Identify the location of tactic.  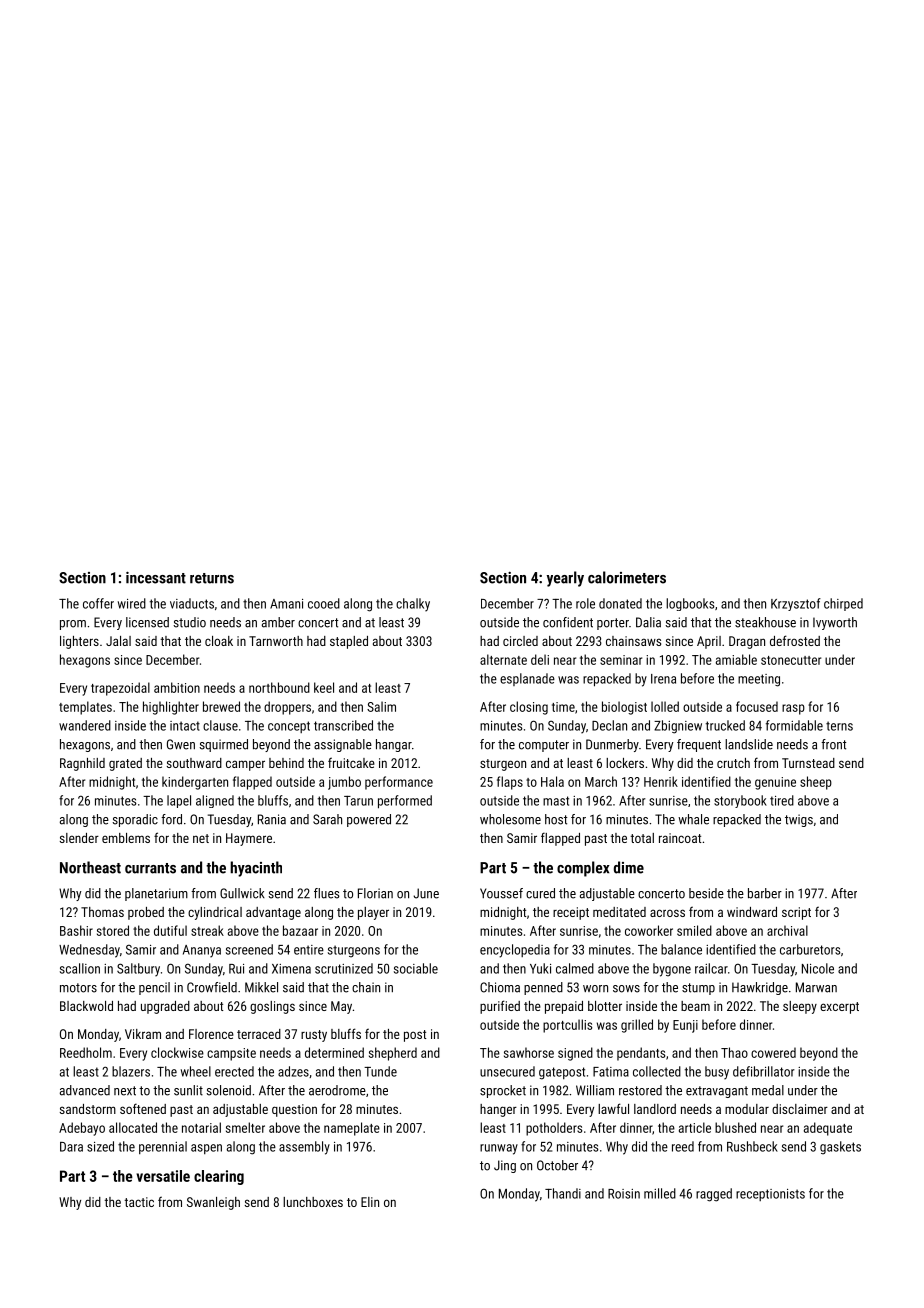
(139, 1202).
